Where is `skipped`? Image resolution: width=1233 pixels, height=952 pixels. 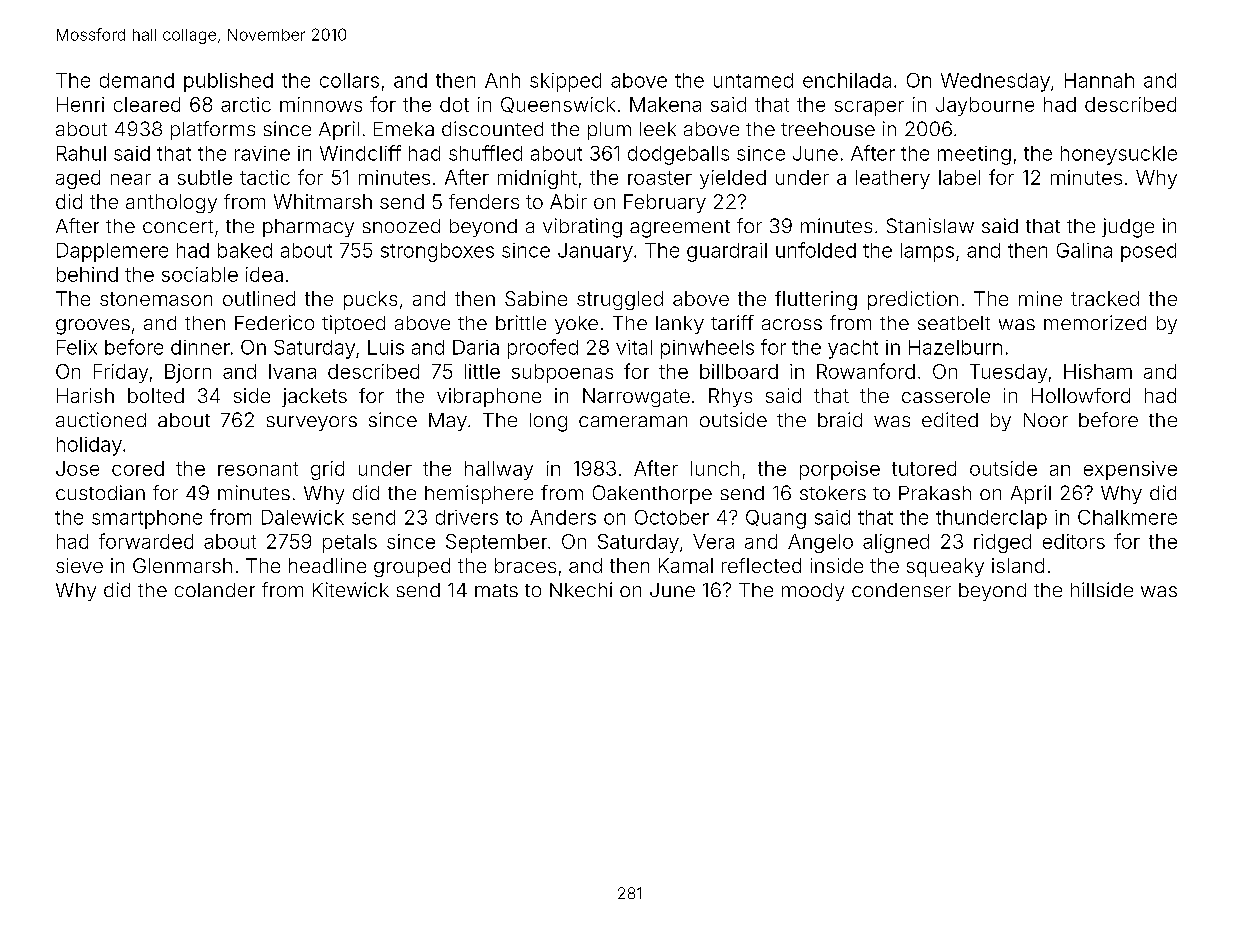 skipped is located at coordinates (565, 82).
